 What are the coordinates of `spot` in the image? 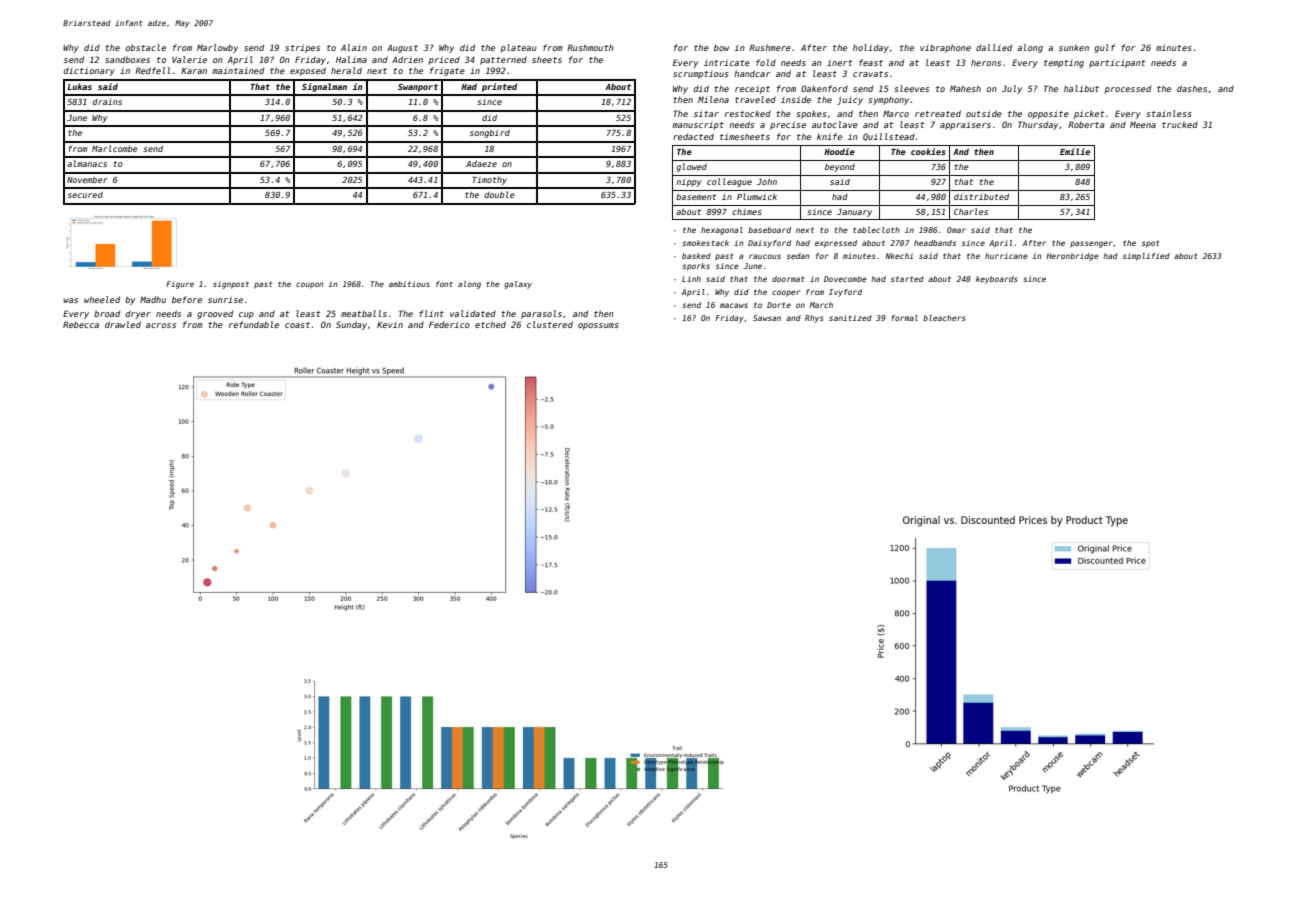 It's located at (1150, 244).
